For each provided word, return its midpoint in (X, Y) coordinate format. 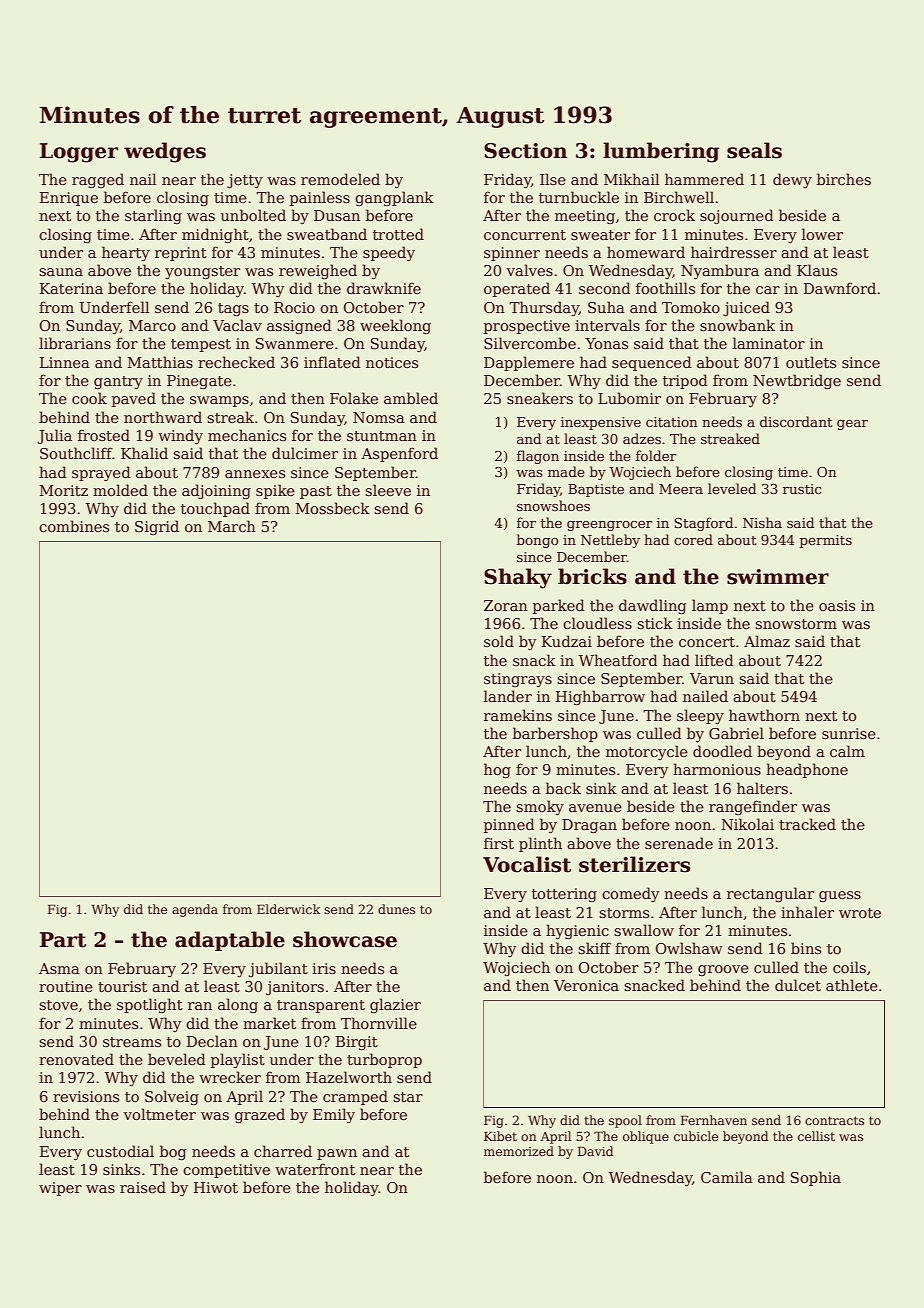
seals (754, 150)
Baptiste (596, 490)
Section (525, 151)
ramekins (518, 715)
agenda (195, 910)
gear (852, 425)
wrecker (230, 1077)
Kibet (500, 1136)
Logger (79, 153)
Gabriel (736, 733)
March (232, 526)
